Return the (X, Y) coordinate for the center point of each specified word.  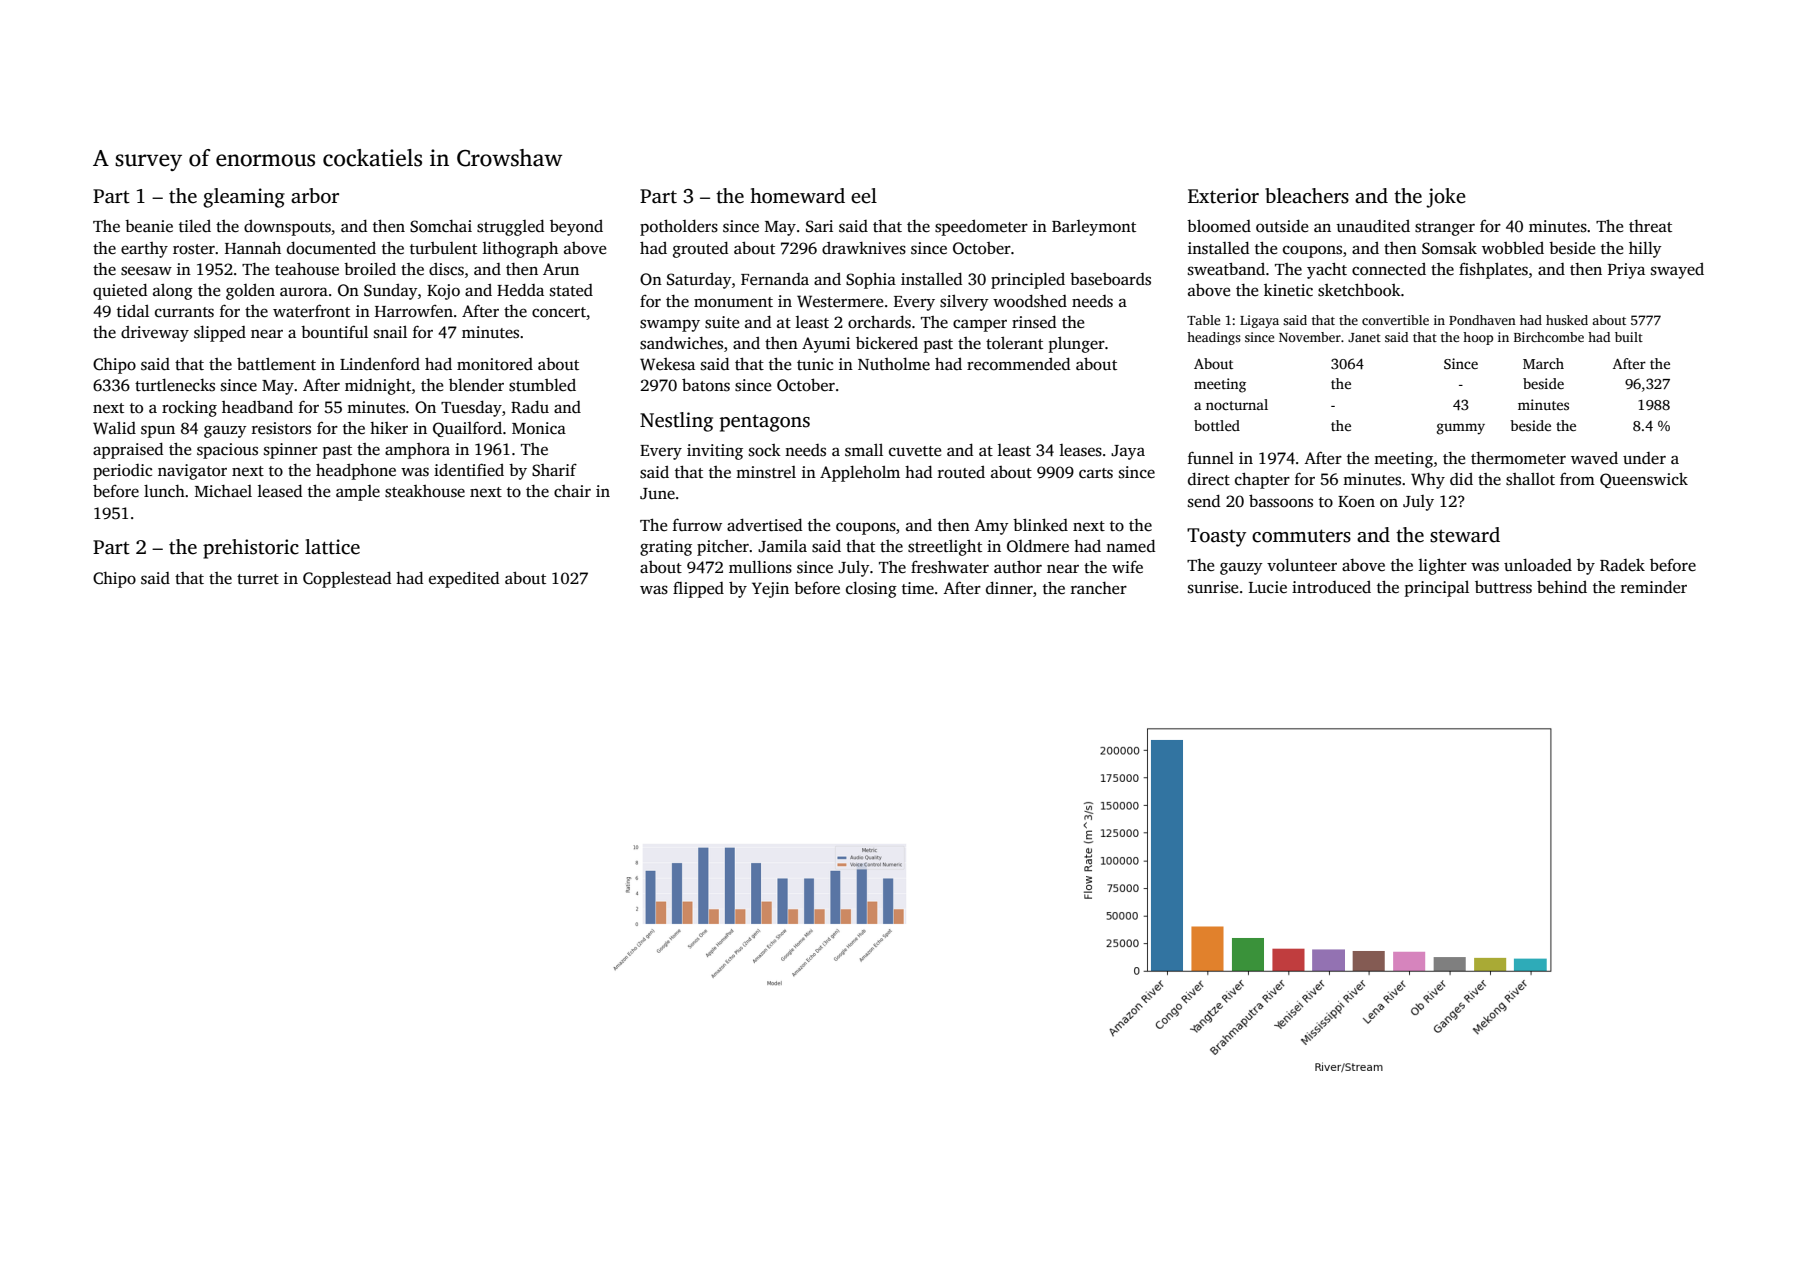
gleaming (244, 198)
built (1629, 337)
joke (1446, 198)
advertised (764, 525)
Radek (1622, 565)
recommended (1018, 363)
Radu (530, 407)
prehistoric (251, 549)
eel (864, 196)
